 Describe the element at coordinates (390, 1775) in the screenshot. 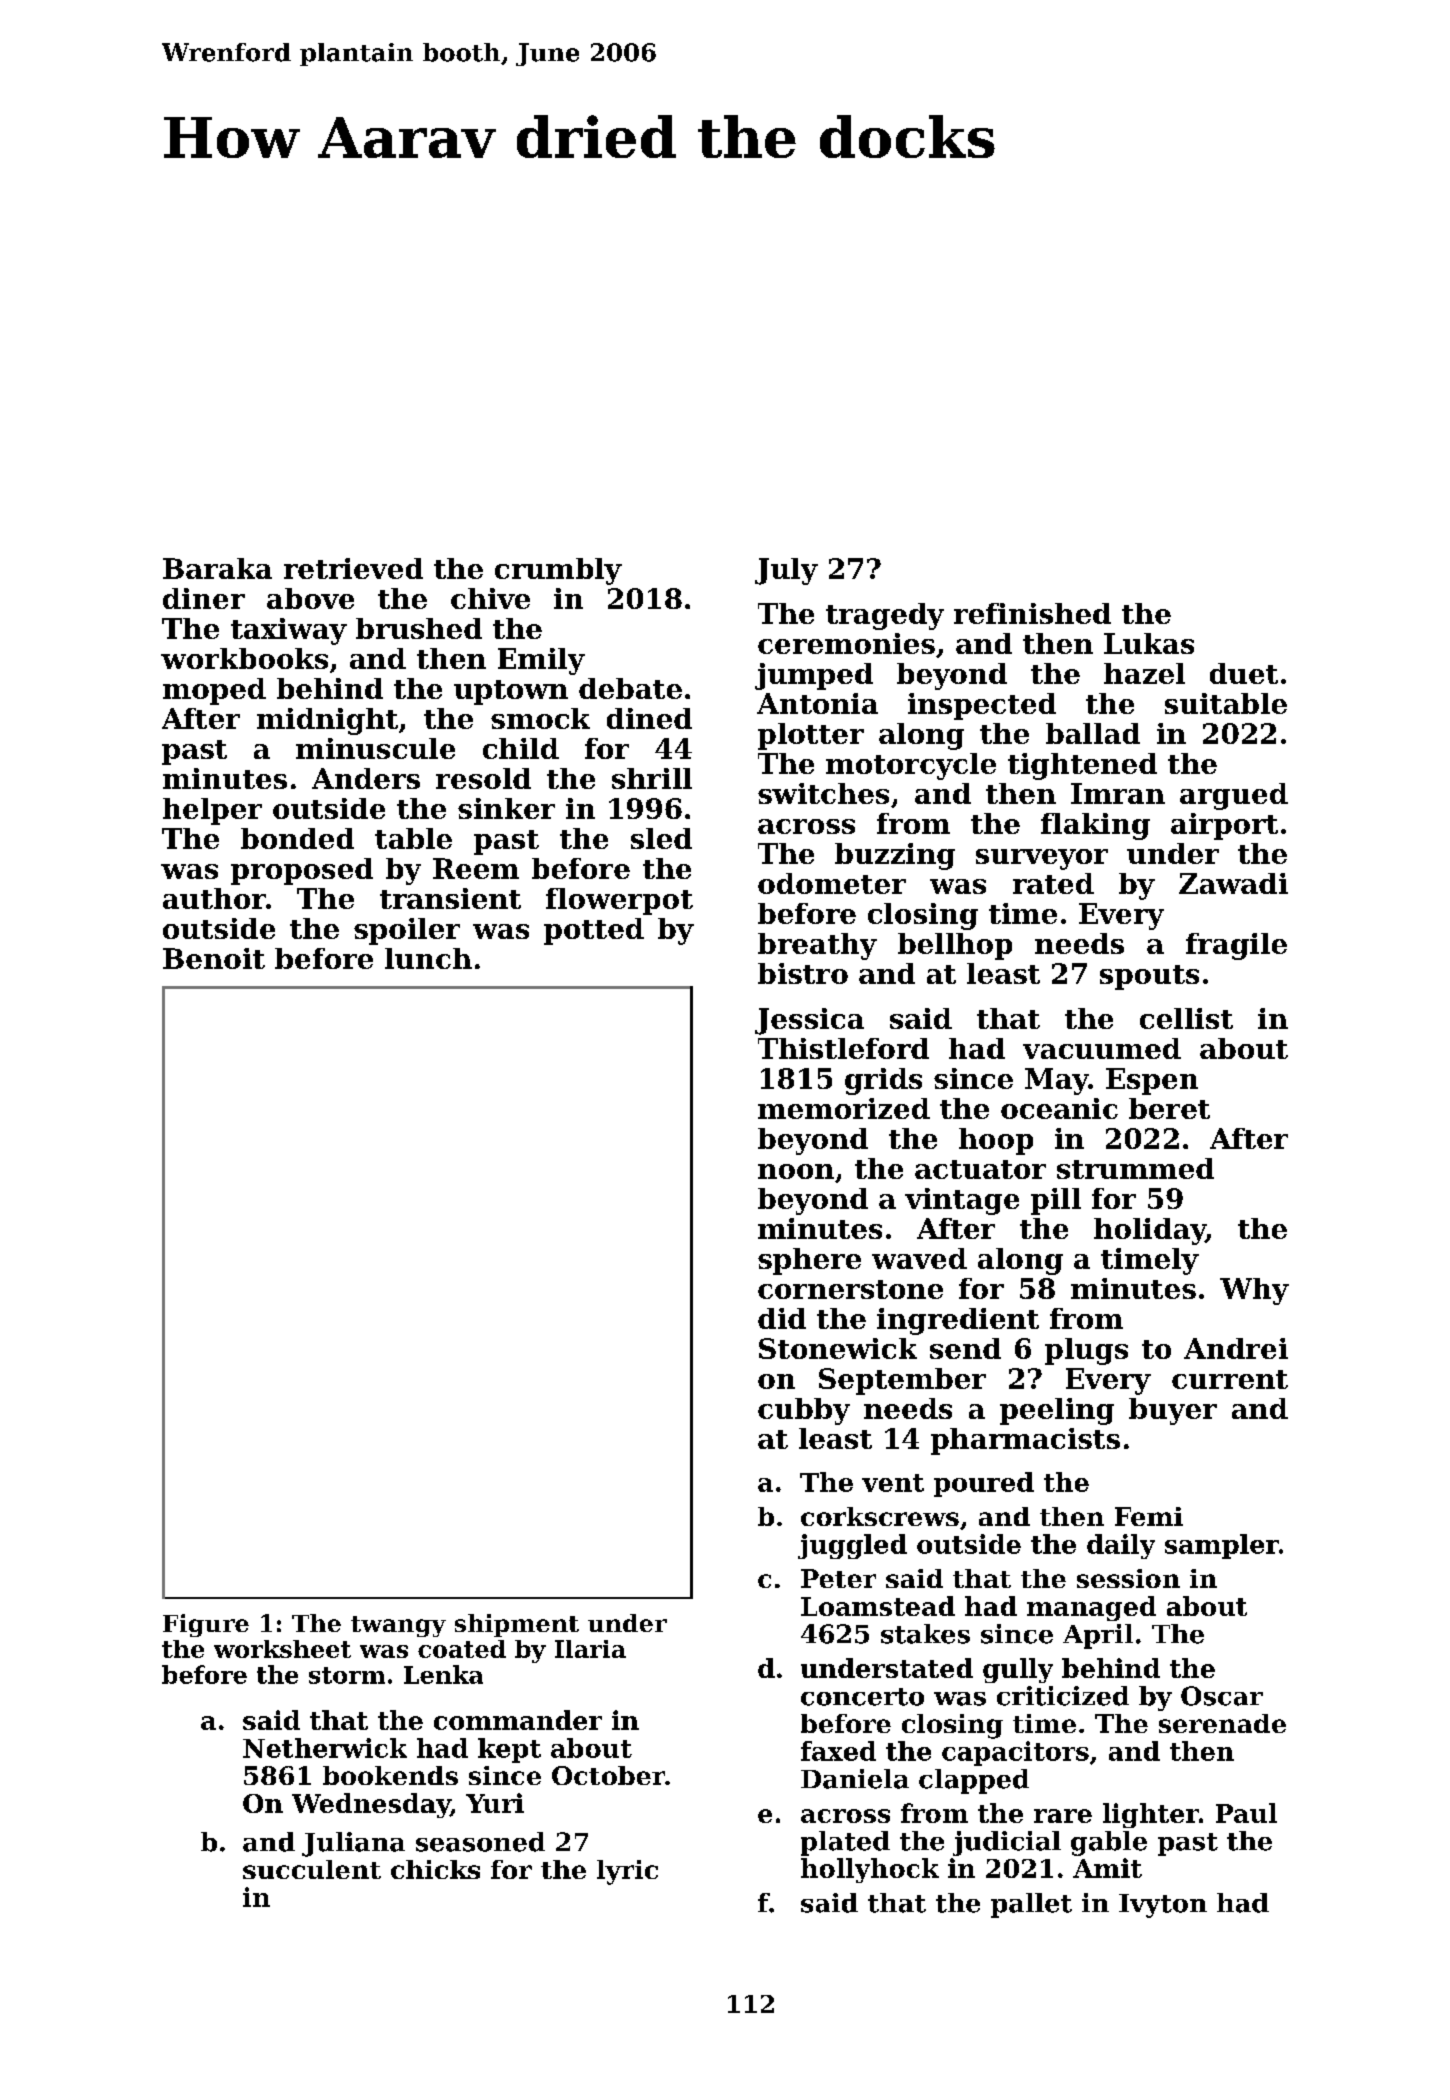

I see `bookends` at that location.
